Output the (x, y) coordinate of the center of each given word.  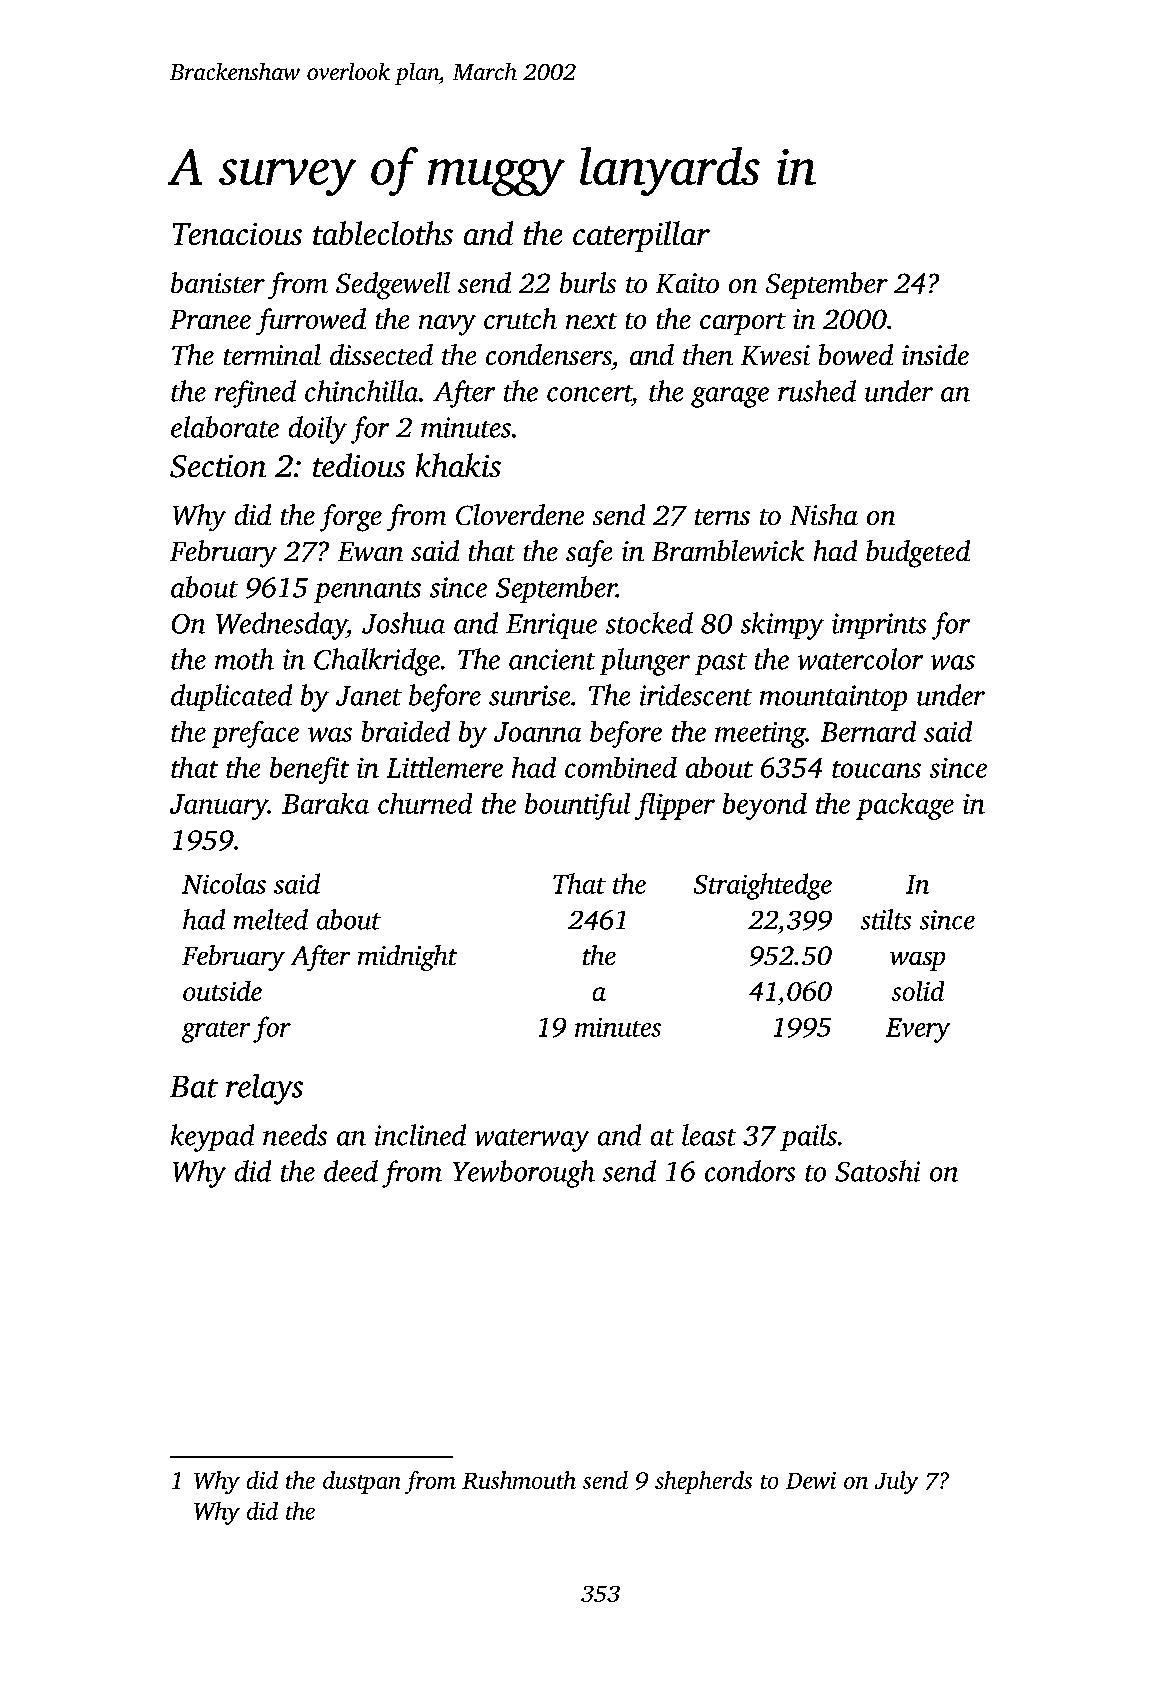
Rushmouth (519, 1480)
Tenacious (237, 234)
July (896, 1482)
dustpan (361, 1482)
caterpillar (641, 236)
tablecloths (383, 233)
